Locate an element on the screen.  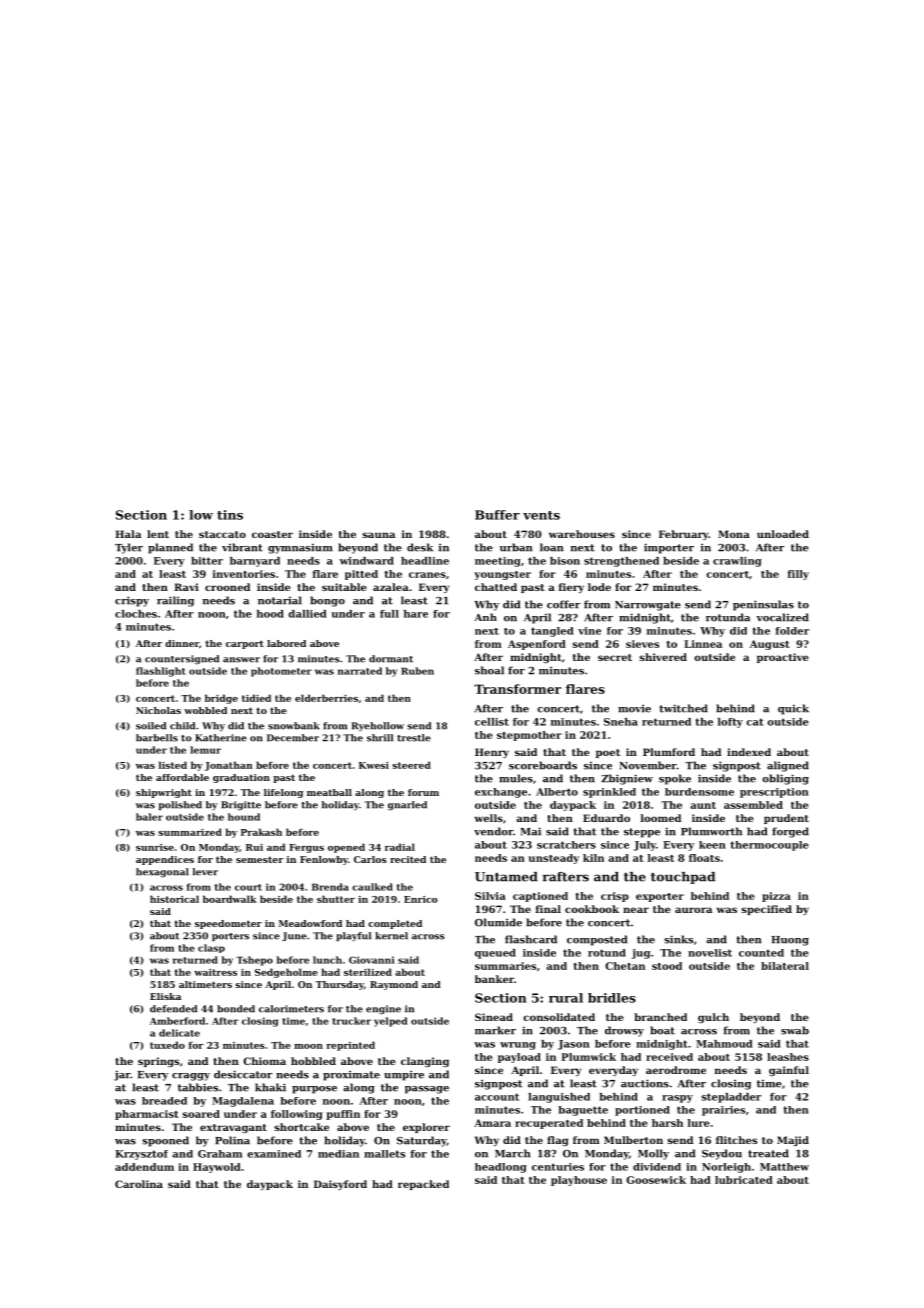
Carolina is located at coordinates (139, 1184).
